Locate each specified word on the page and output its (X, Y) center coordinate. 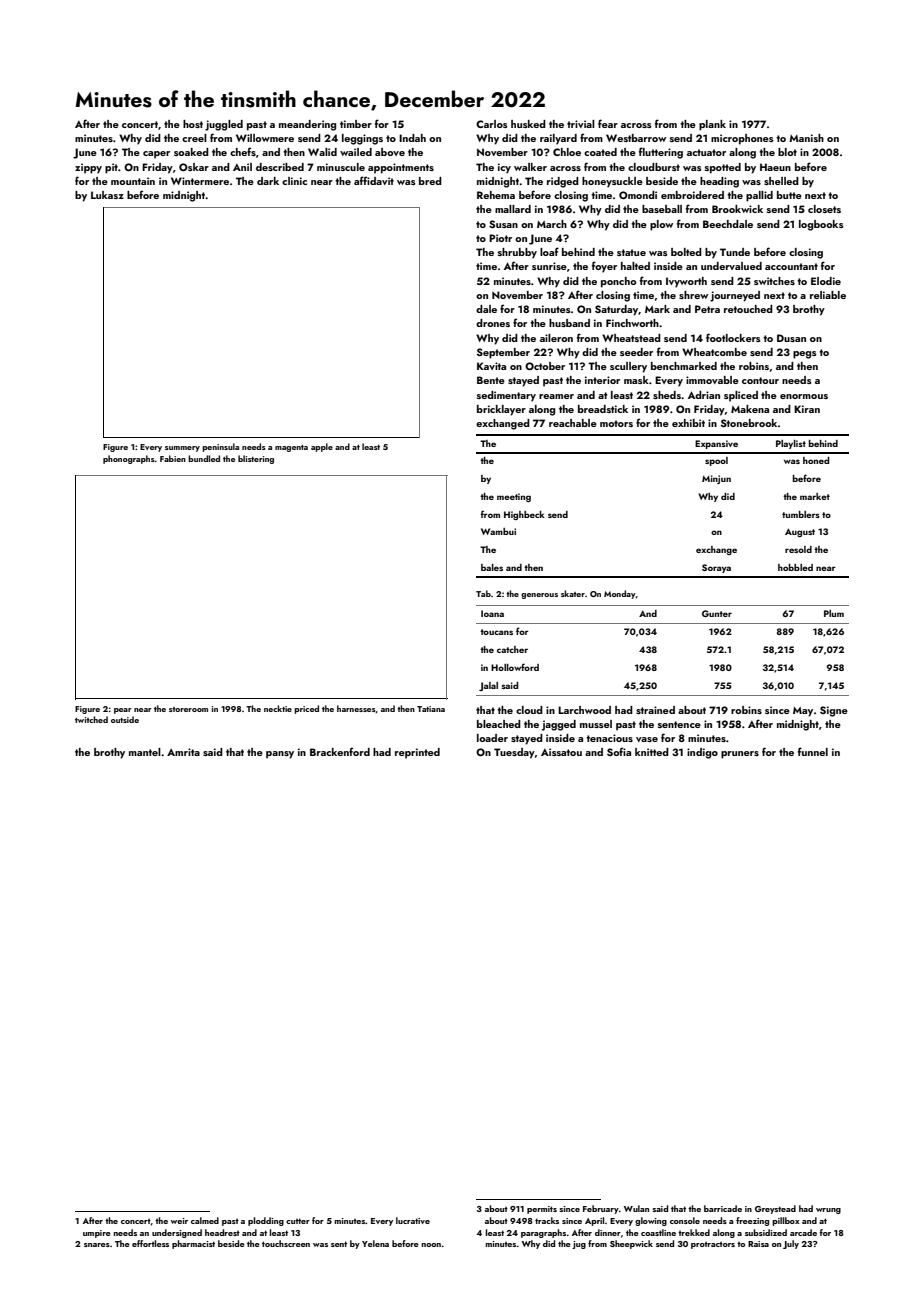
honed (816, 460)
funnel (813, 751)
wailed (356, 152)
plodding (266, 1221)
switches (774, 281)
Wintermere (200, 181)
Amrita (183, 752)
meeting (514, 497)
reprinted (417, 753)
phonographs (129, 459)
